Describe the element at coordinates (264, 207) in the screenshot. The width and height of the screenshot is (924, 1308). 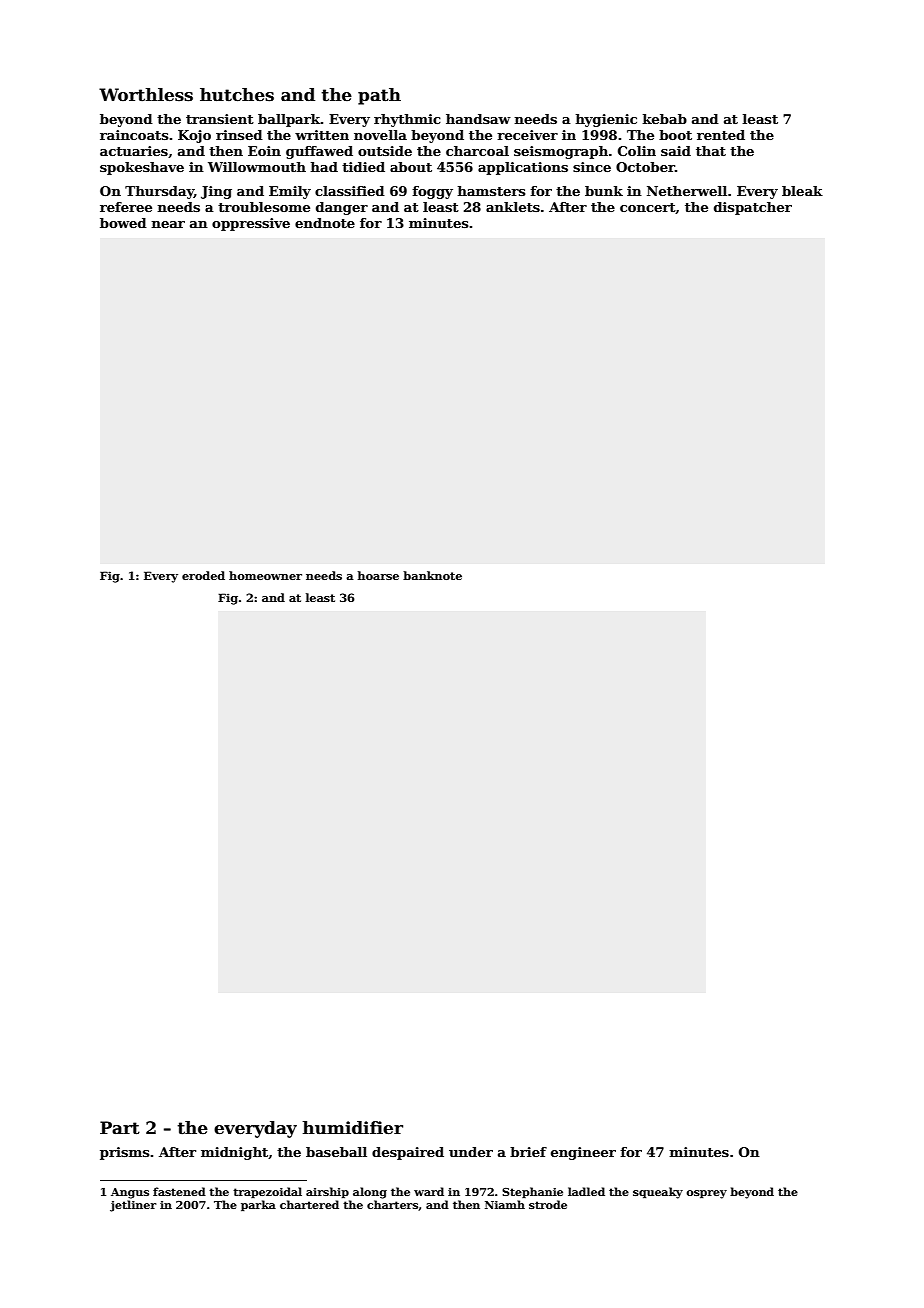
I see `troublesome` at that location.
